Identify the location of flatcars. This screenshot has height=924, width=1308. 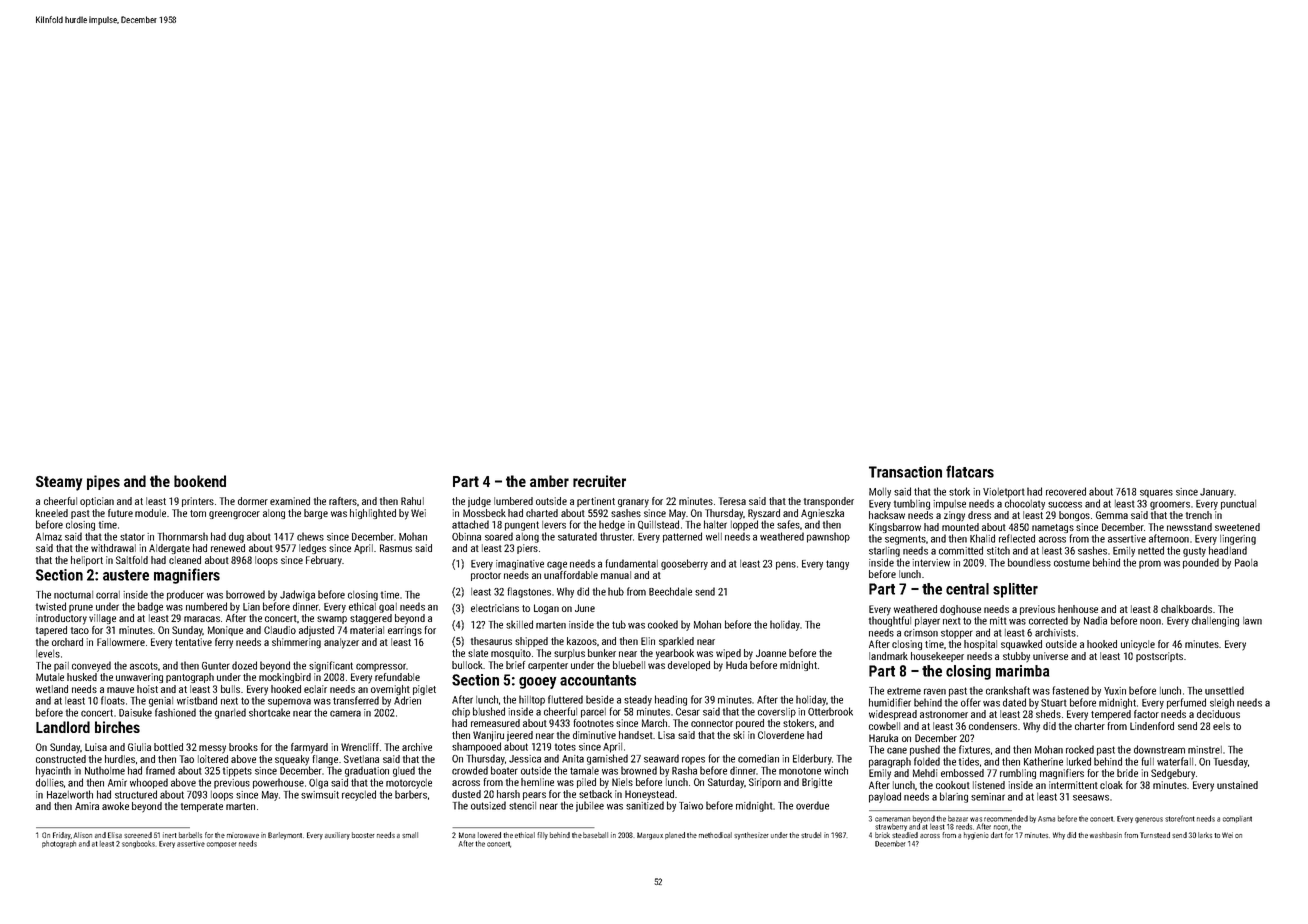
(970, 471).
